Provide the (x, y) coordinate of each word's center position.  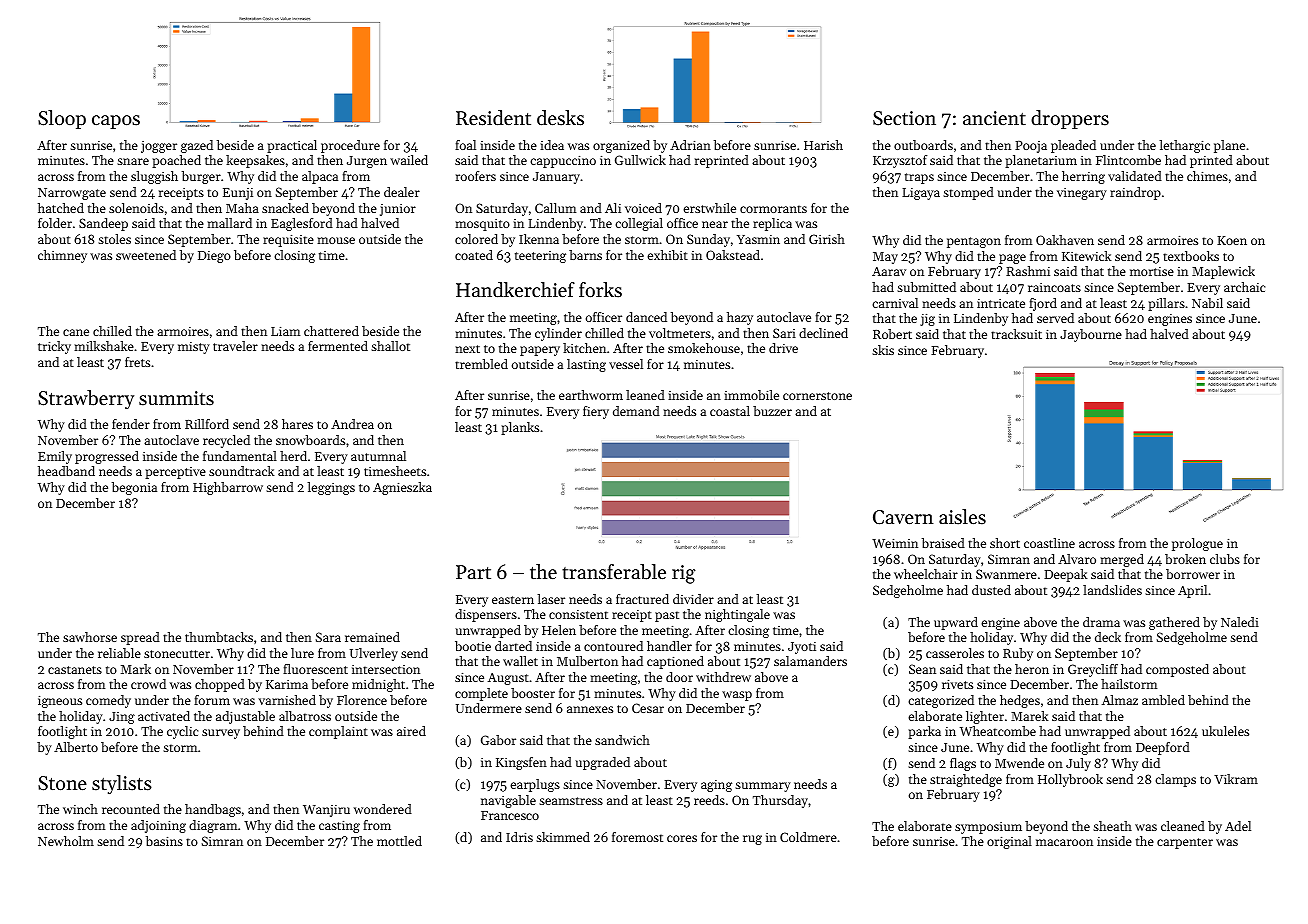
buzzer (772, 411)
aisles (962, 517)
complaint (338, 732)
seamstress (571, 801)
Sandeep (103, 224)
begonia (134, 488)
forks (600, 290)
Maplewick (1223, 272)
